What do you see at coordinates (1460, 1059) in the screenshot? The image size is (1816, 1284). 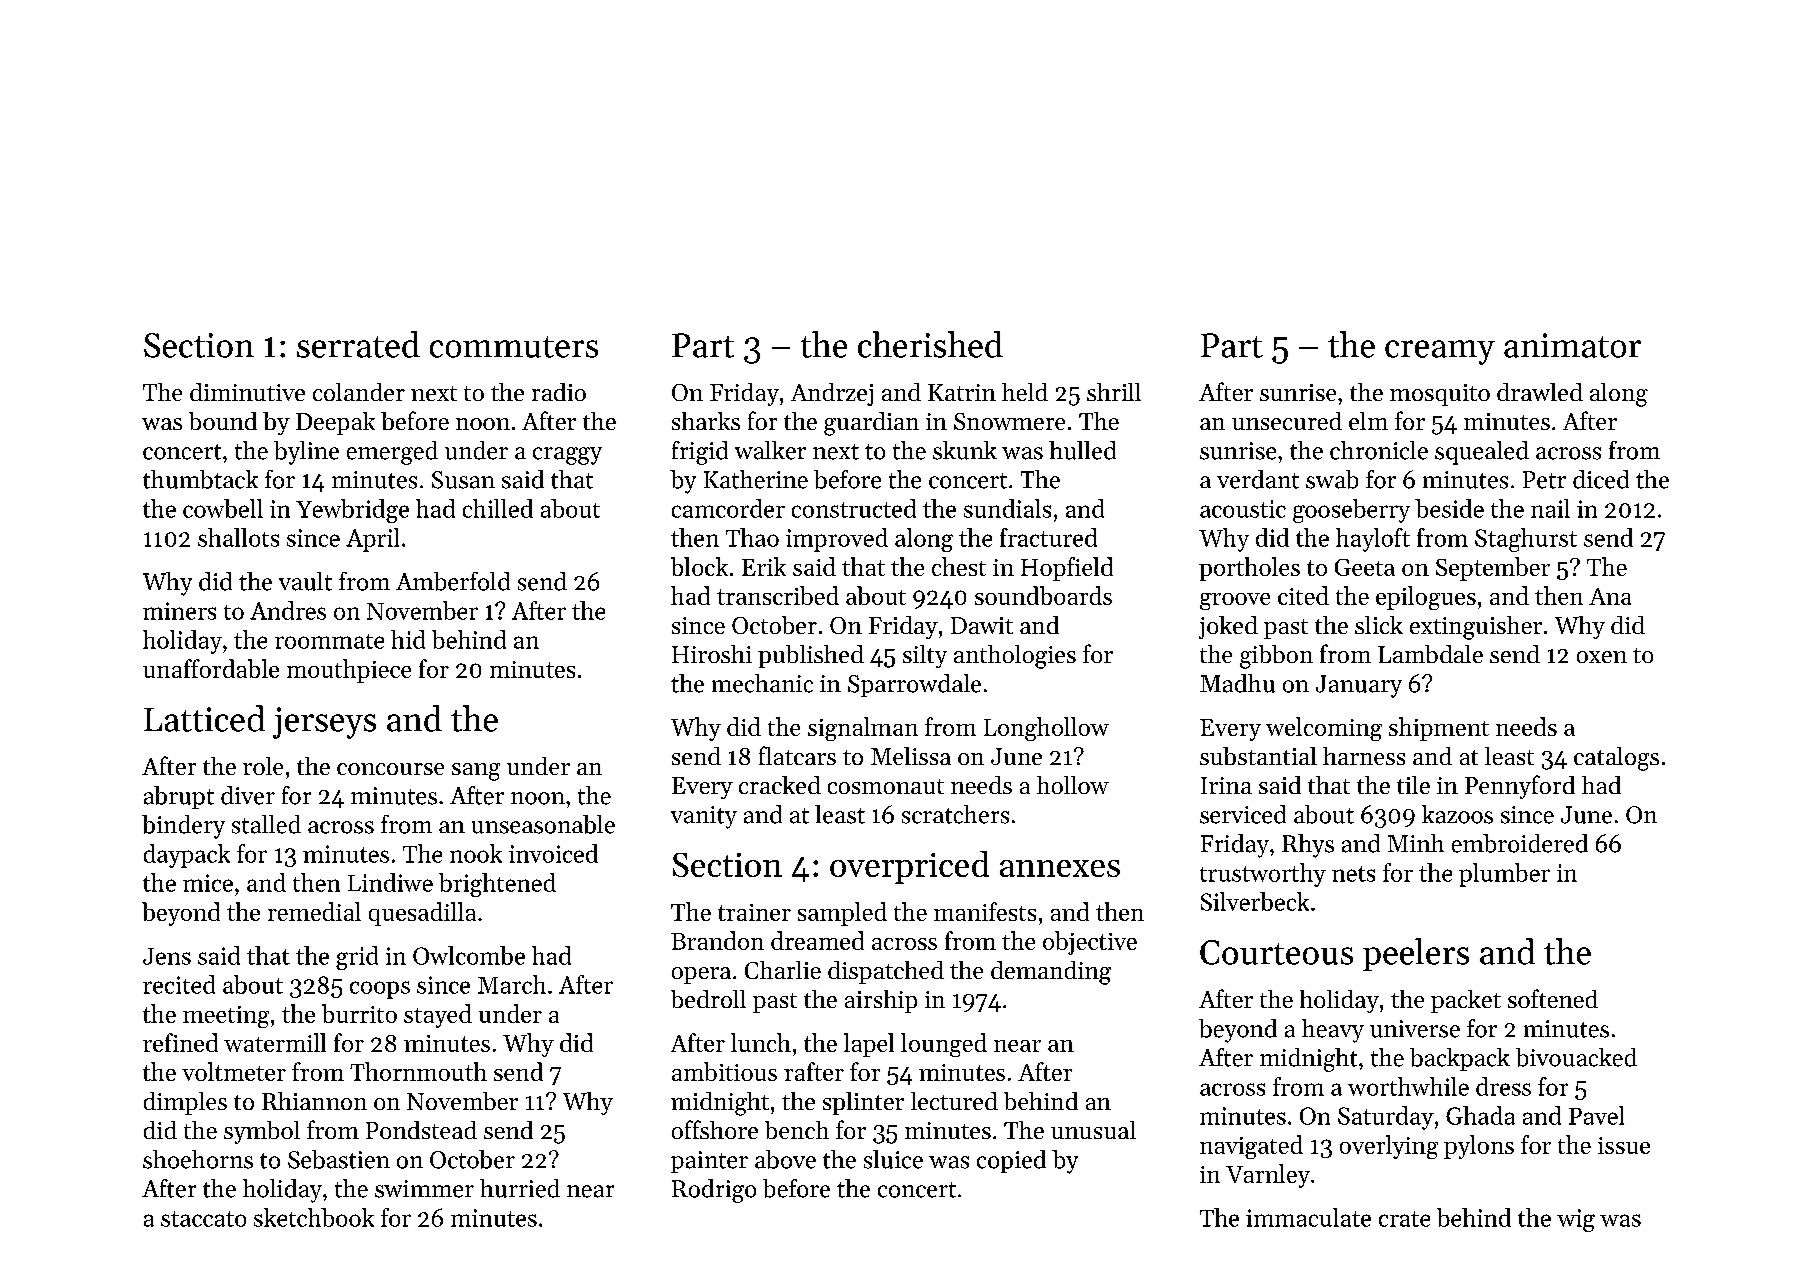 I see `backpack` at bounding box center [1460, 1059].
